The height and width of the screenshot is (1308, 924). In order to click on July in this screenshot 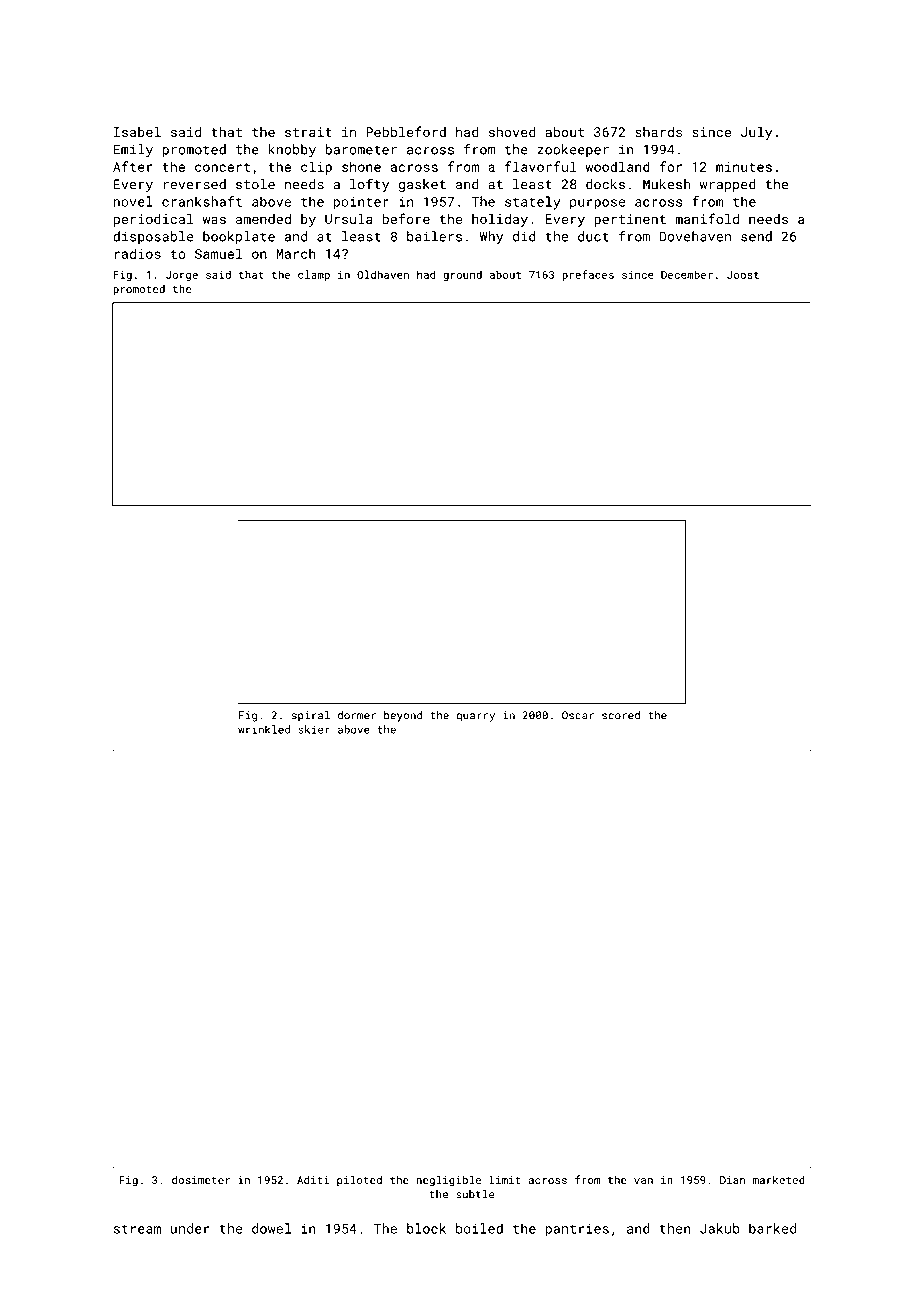, I will do `click(756, 133)`.
